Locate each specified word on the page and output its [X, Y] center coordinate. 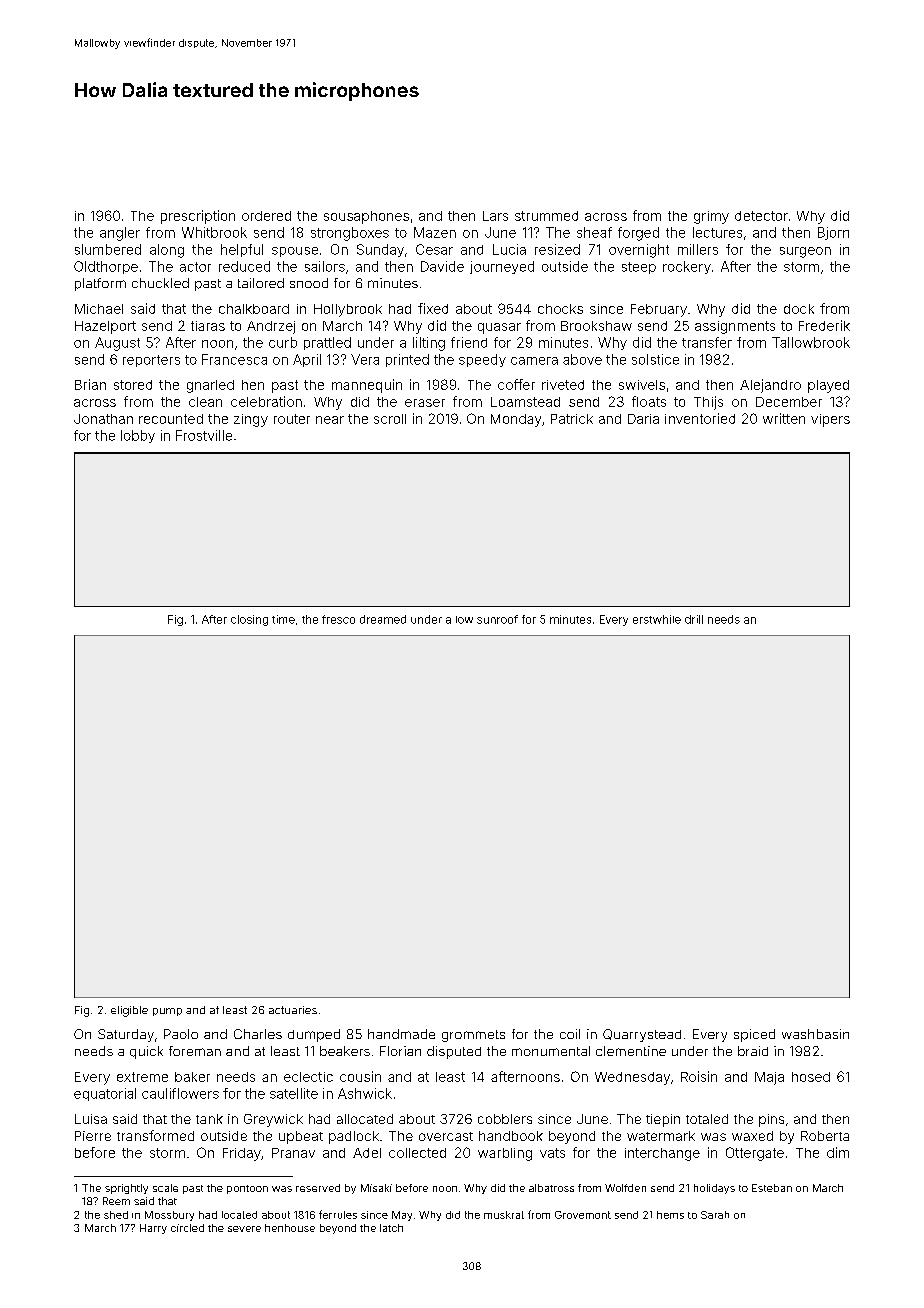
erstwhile [657, 619]
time [283, 619]
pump [167, 1012]
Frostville [204, 435]
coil [570, 1034]
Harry [153, 1229]
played [828, 386]
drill [694, 619]
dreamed [383, 619]
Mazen [435, 232]
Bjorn [833, 233]
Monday [516, 420]
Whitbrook [214, 232]
